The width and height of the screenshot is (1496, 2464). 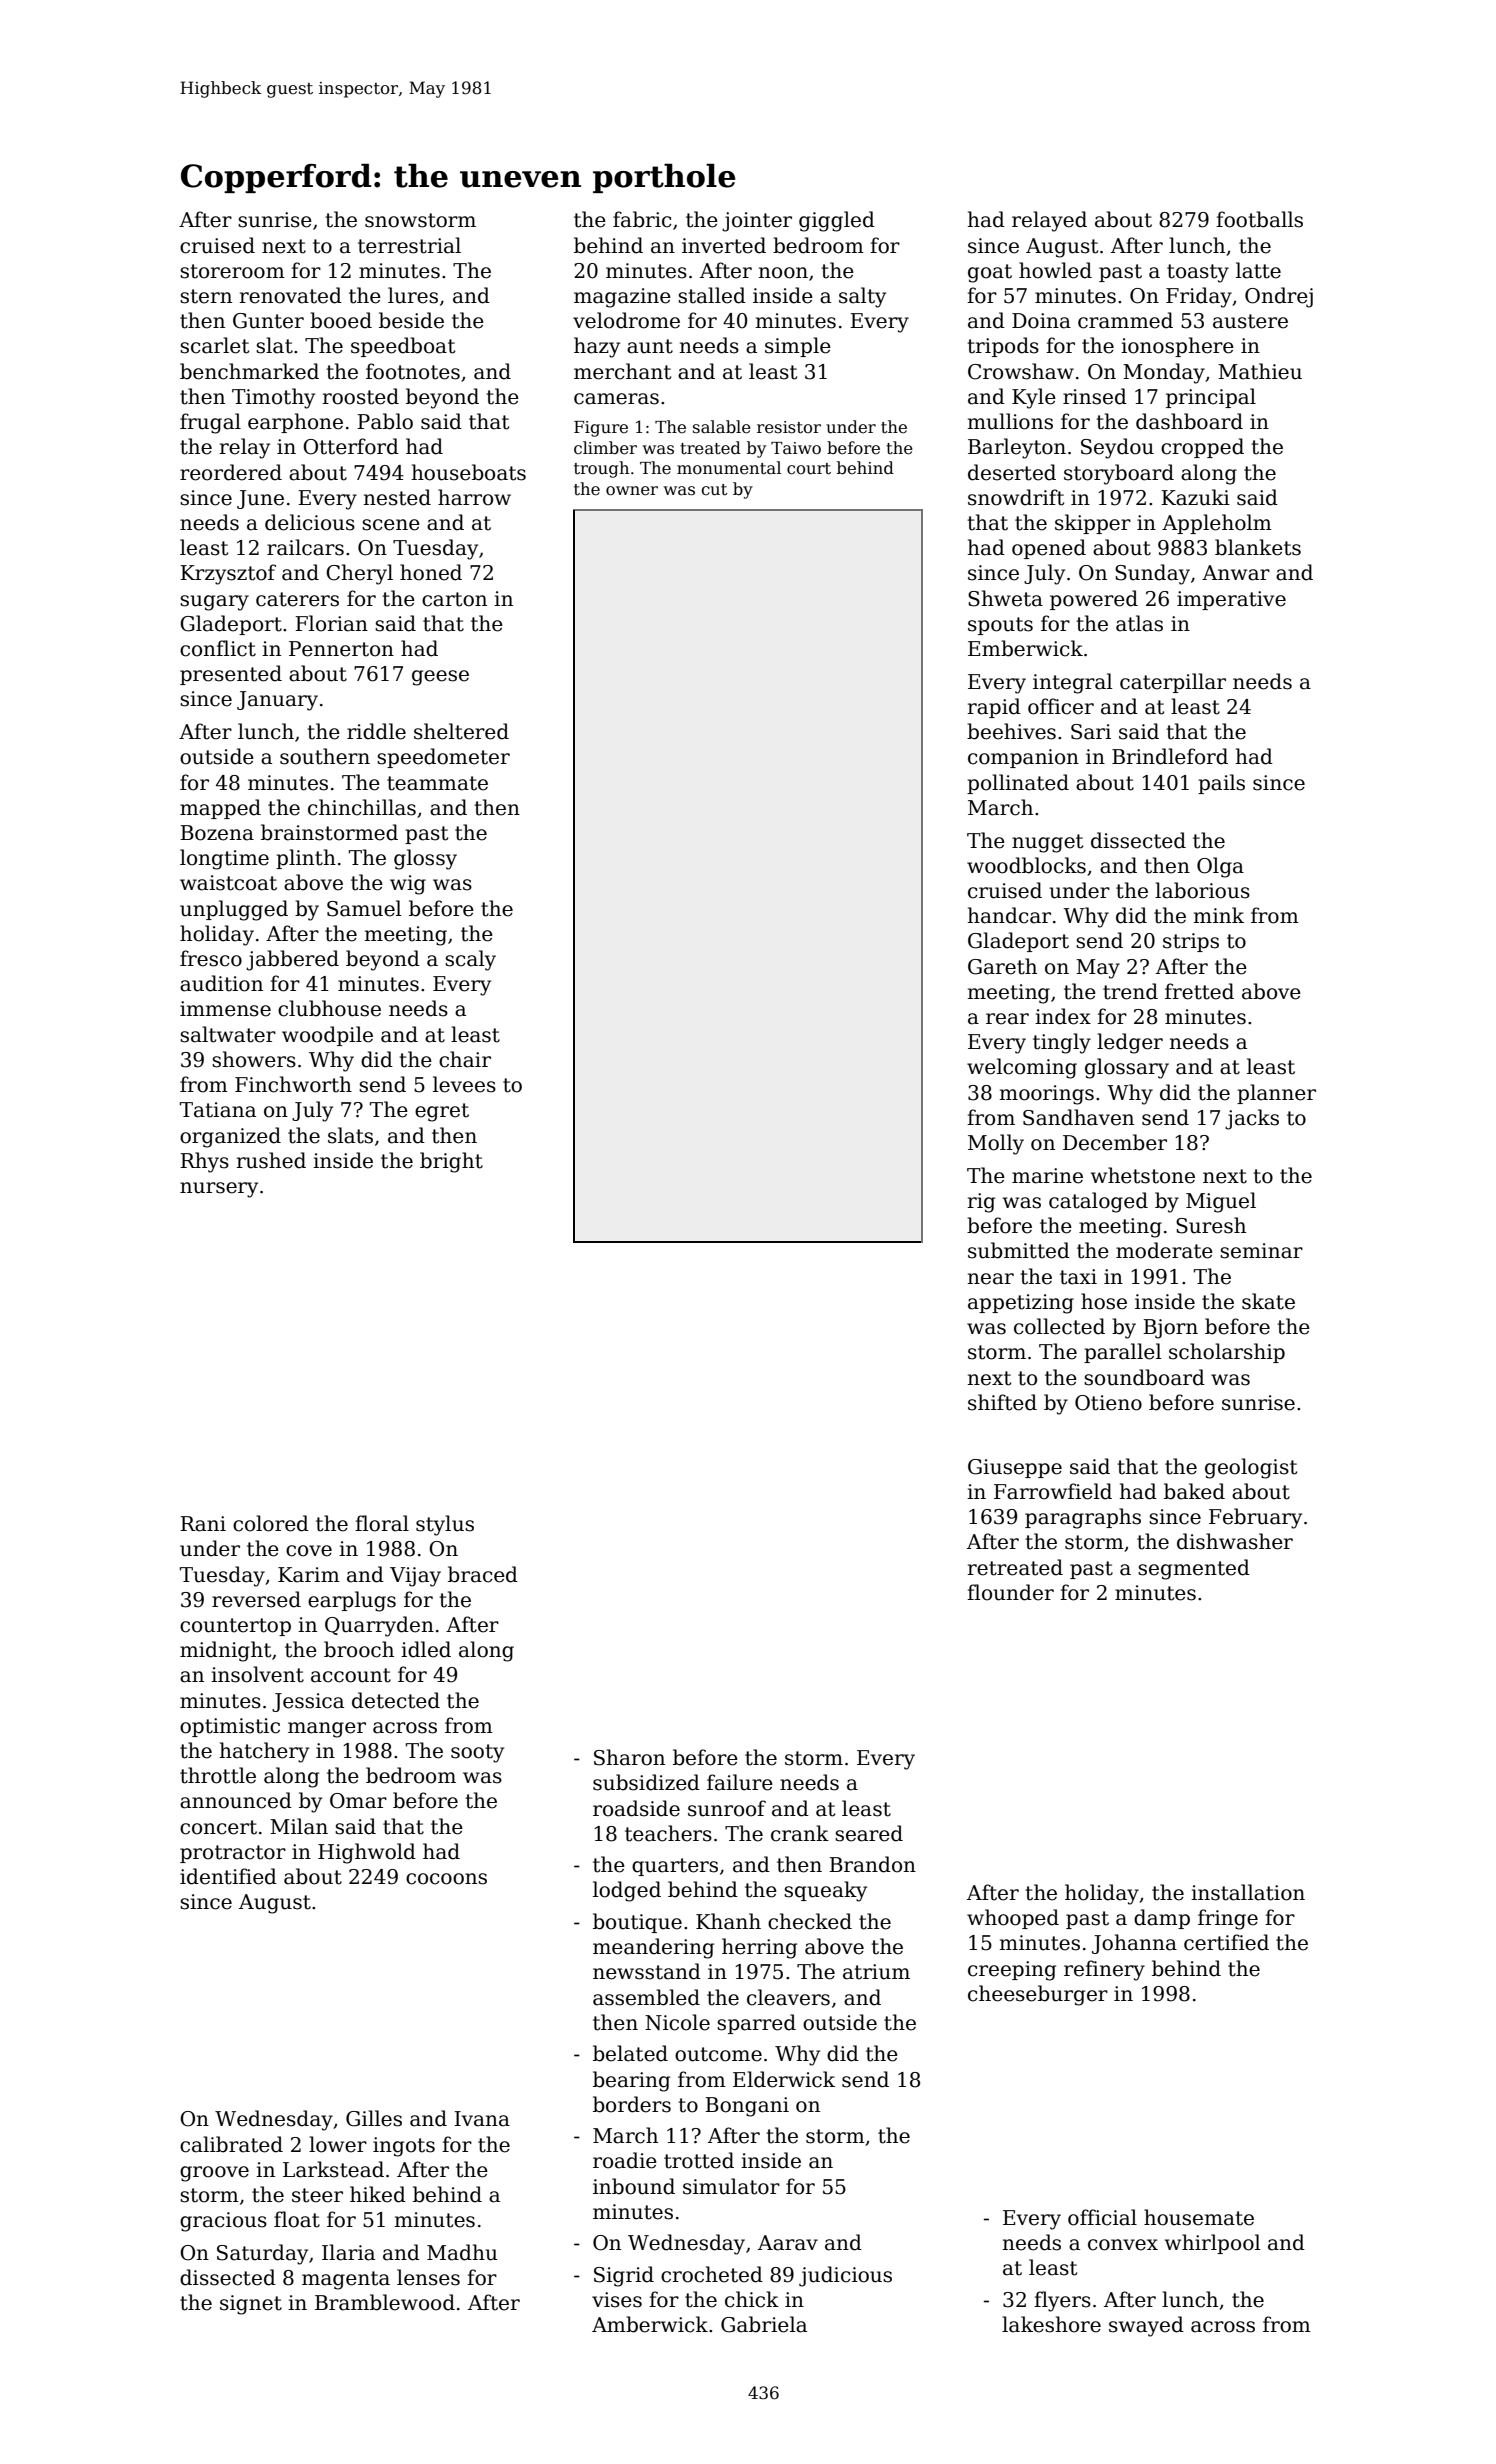 I want to click on Gabriela, so click(x=764, y=2324).
